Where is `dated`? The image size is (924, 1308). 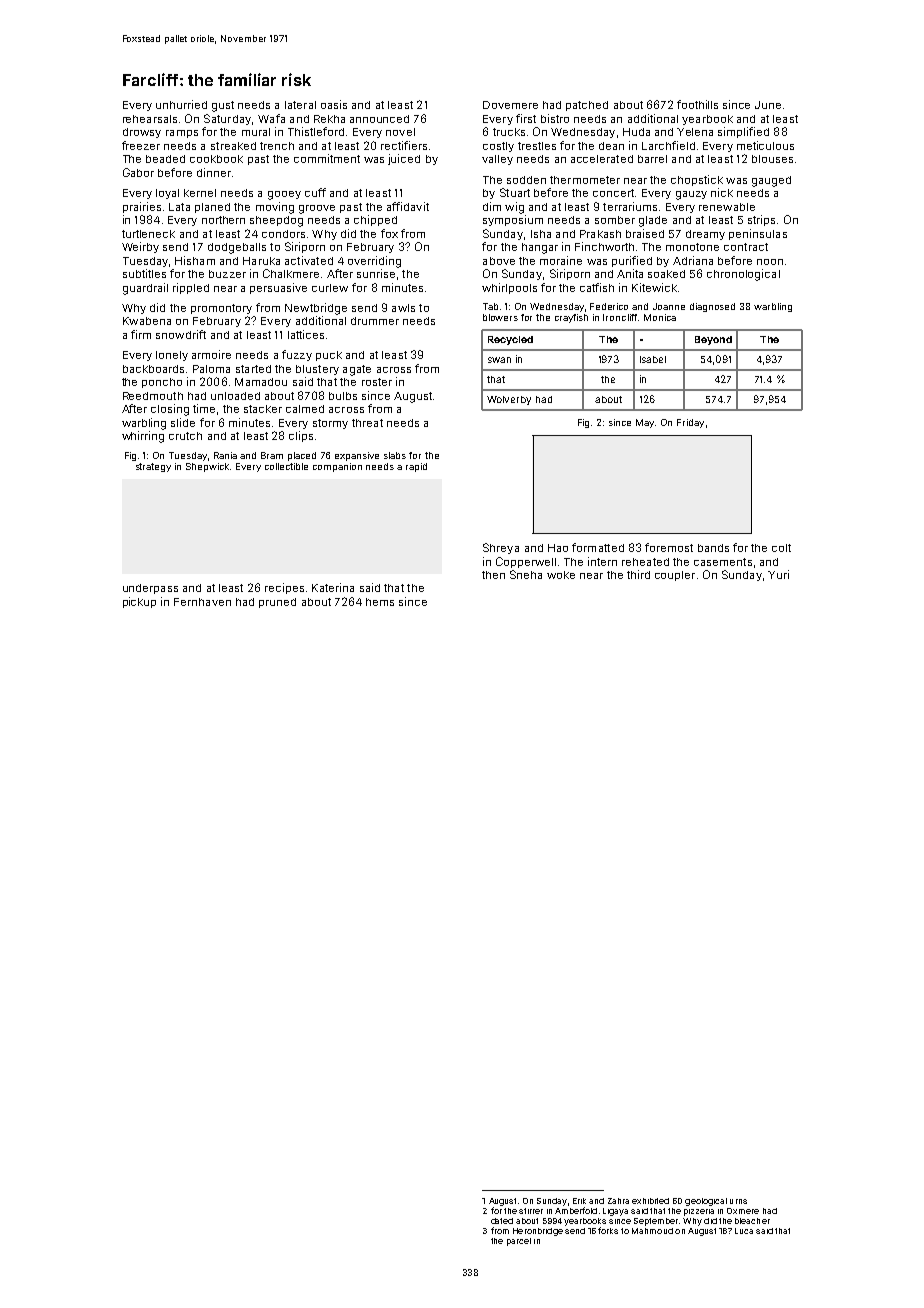 dated is located at coordinates (502, 1221).
